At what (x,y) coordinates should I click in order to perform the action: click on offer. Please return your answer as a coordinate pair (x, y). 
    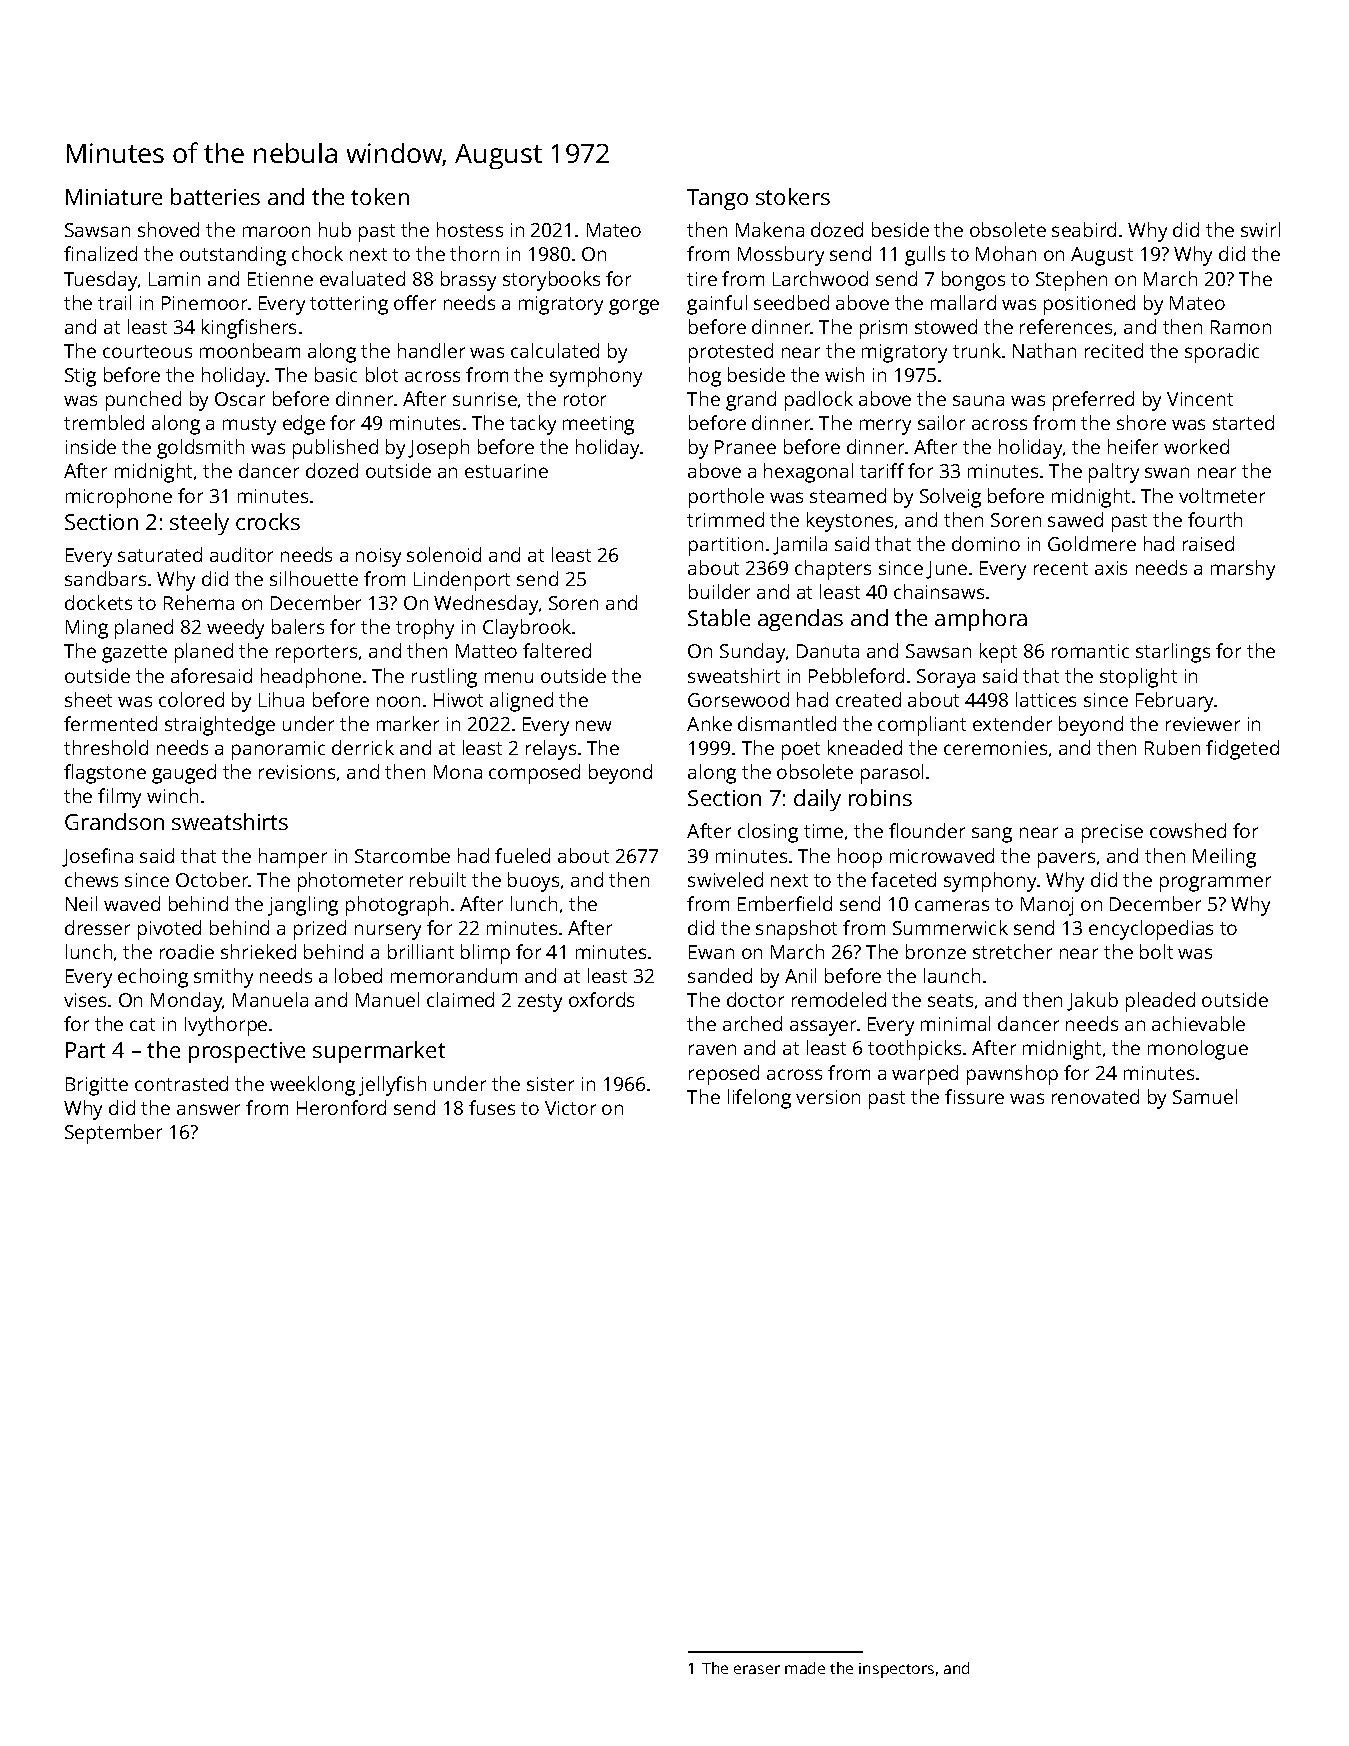
    Looking at the image, I should click on (415, 302).
